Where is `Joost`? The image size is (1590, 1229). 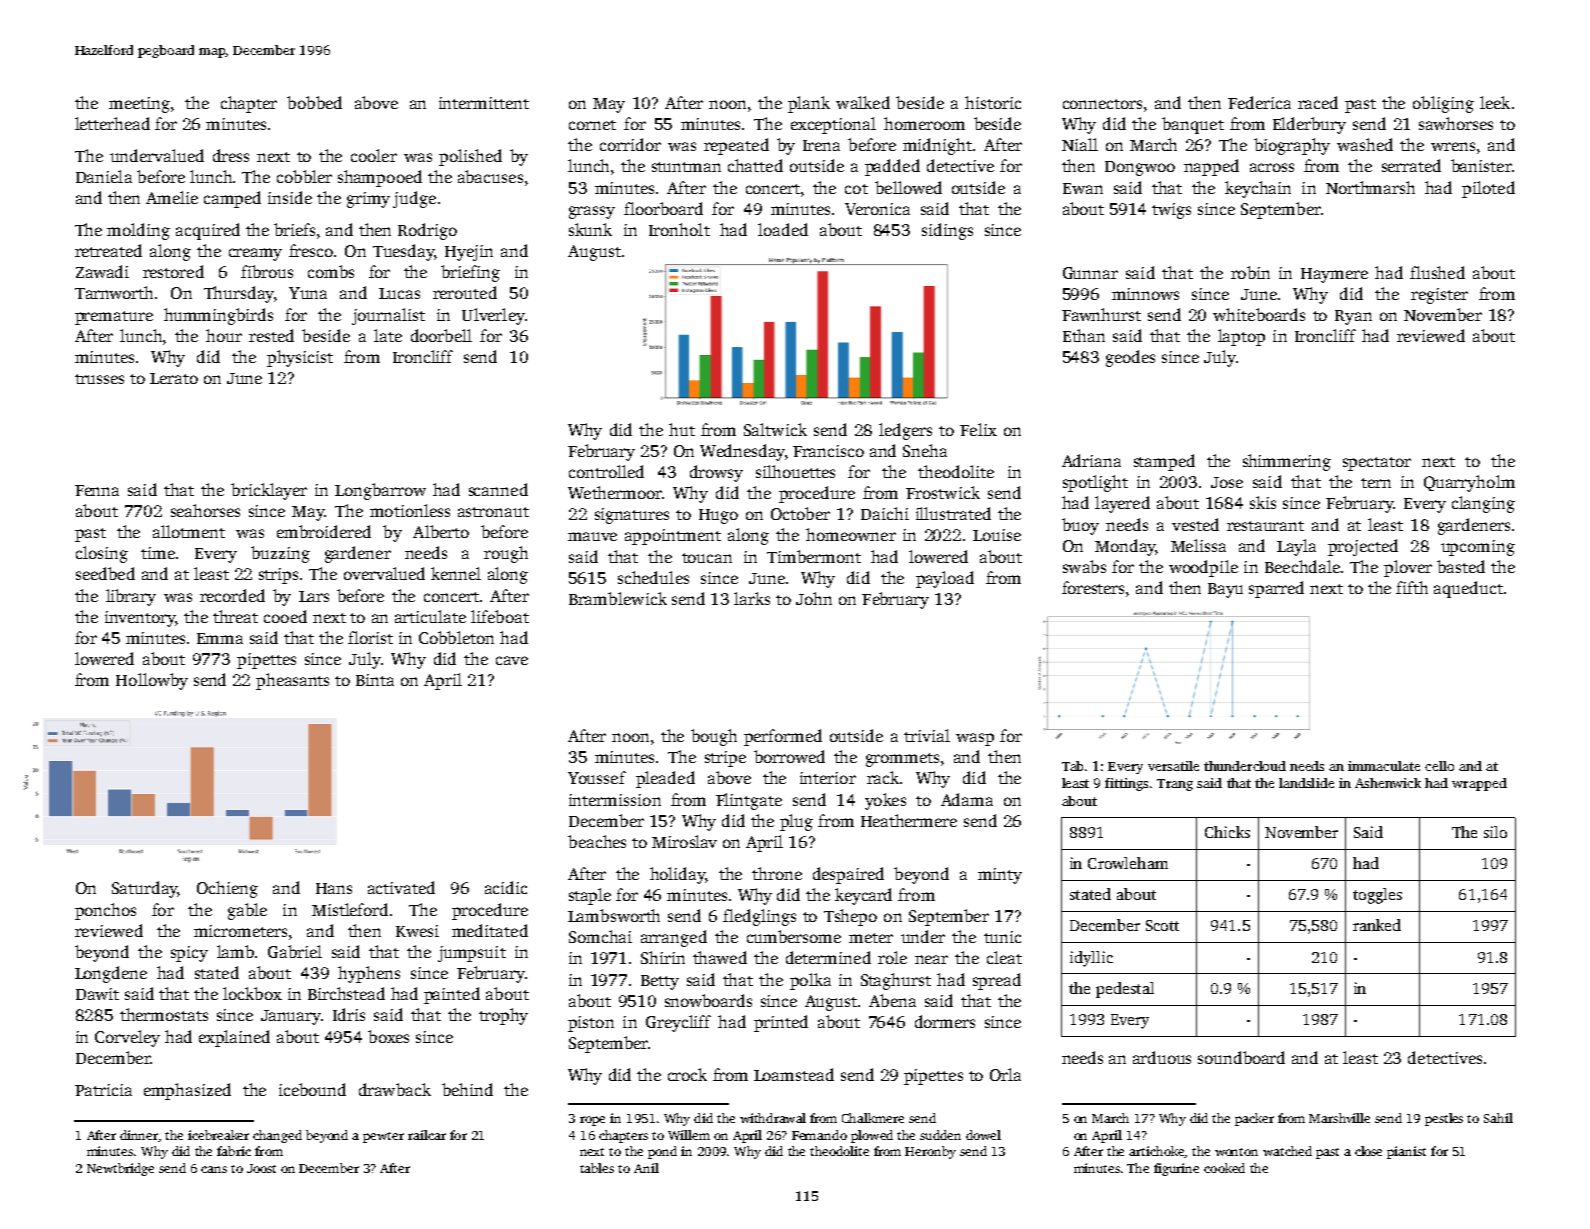
Joost is located at coordinates (261, 1168).
